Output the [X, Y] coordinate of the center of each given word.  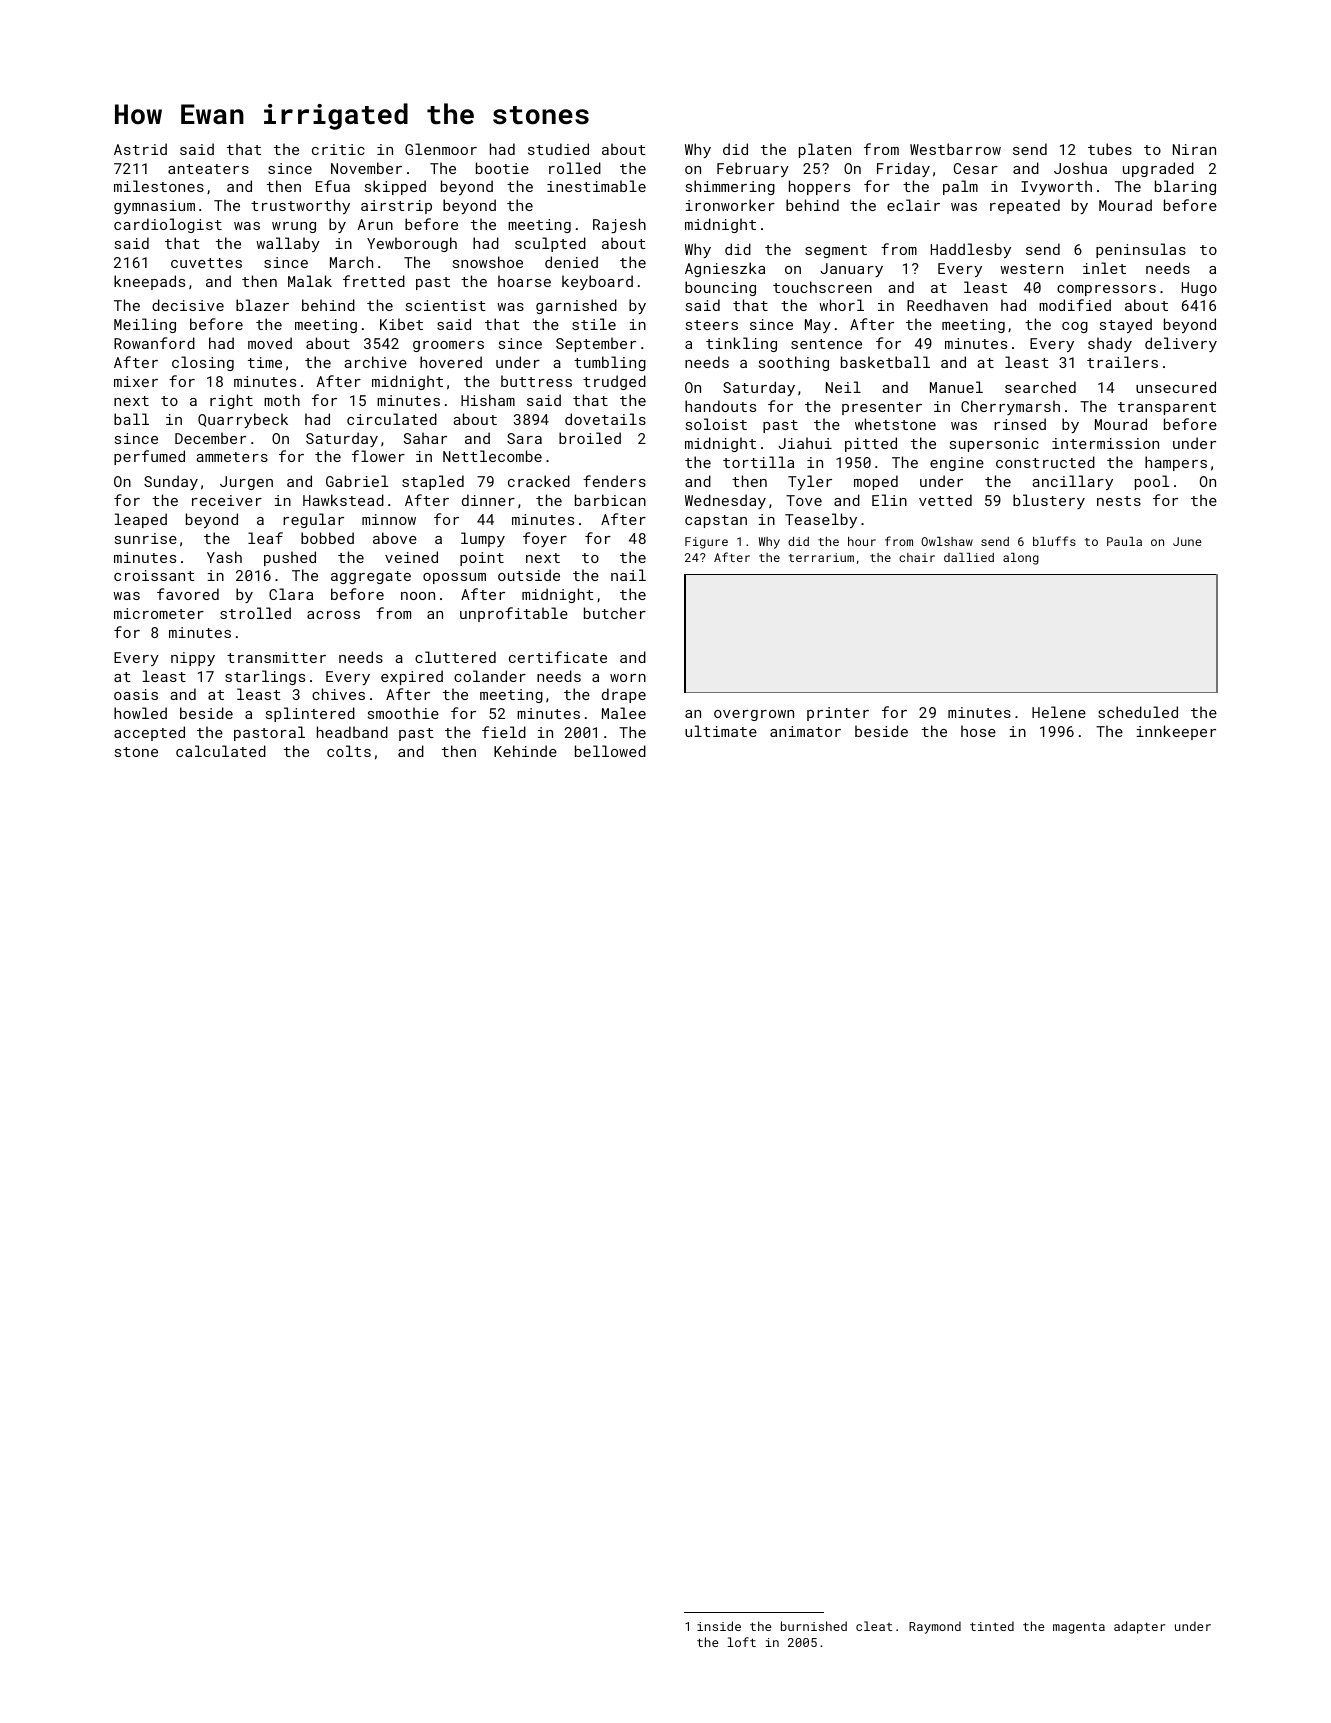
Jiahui [805, 443]
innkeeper [1176, 732]
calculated [221, 751]
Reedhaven [947, 305]
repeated [1025, 206]
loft [742, 1642]
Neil [843, 387]
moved [270, 343]
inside [719, 1626]
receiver [227, 500]
